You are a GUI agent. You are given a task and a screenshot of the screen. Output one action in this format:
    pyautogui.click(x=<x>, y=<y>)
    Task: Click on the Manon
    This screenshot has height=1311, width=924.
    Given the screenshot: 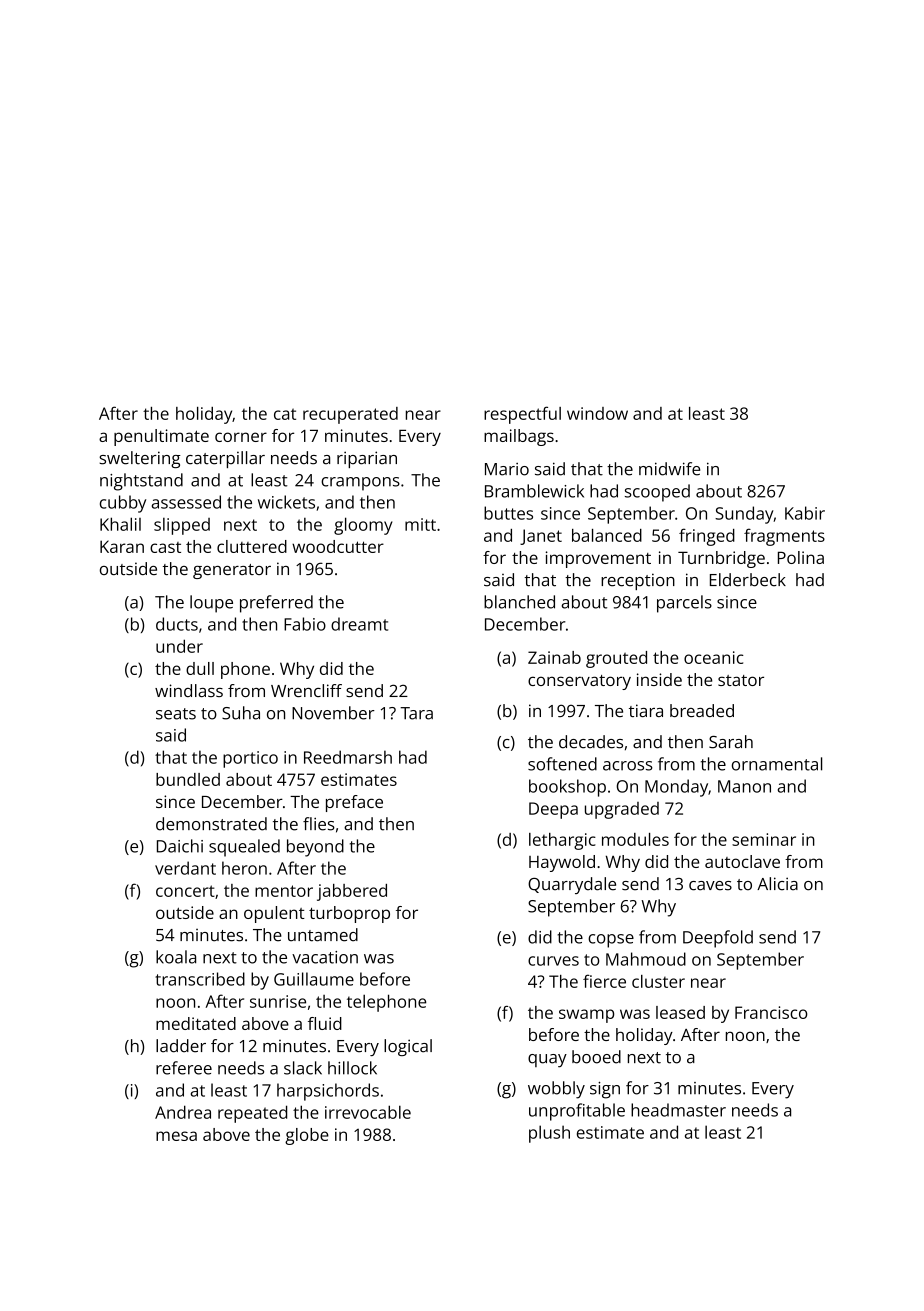 What is the action you would take?
    pyautogui.click(x=744, y=786)
